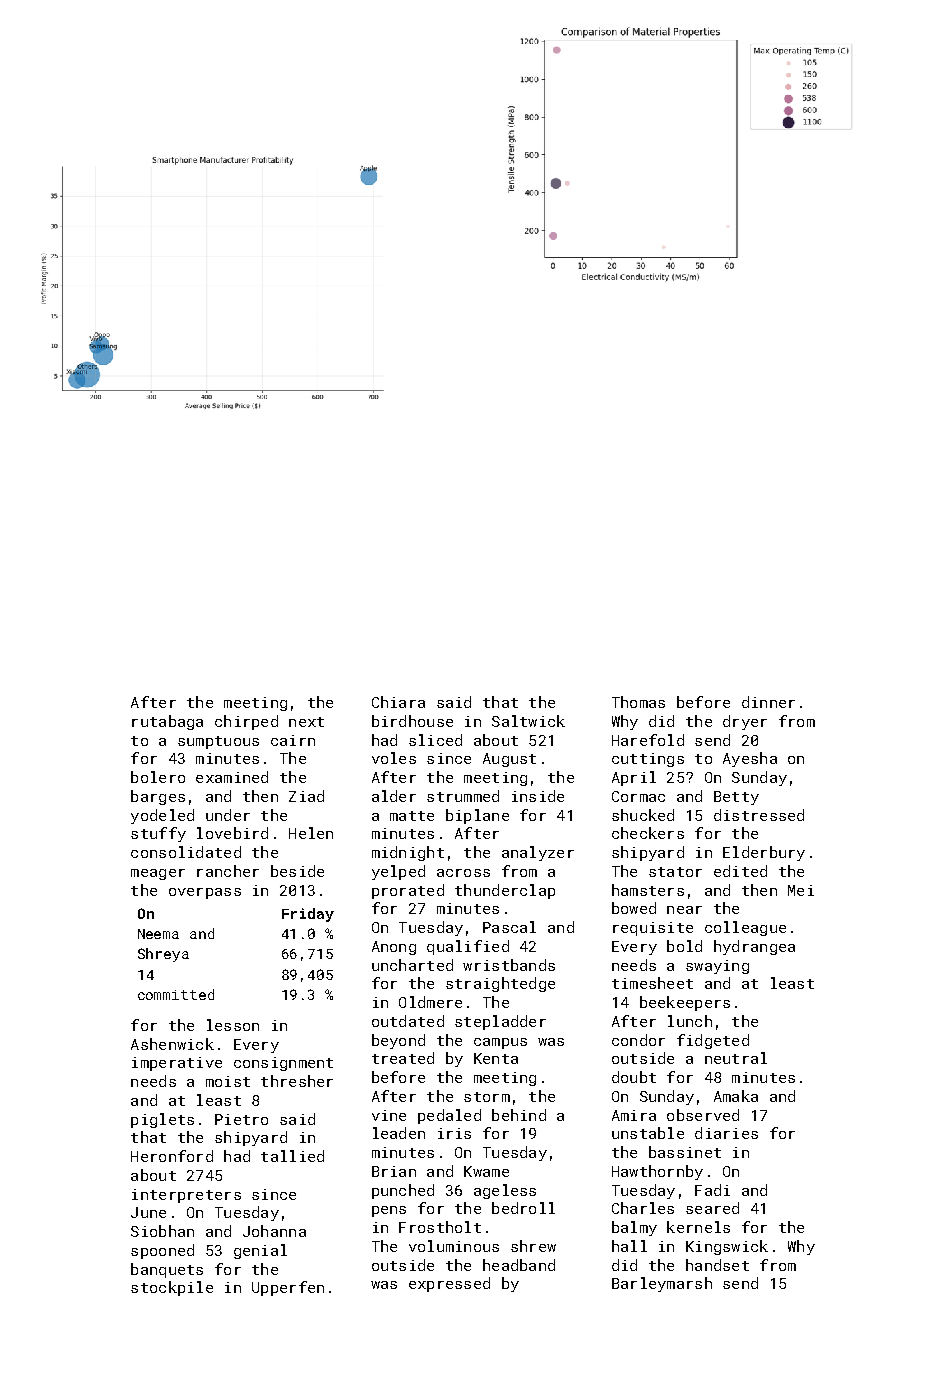 The width and height of the page is (951, 1378). I want to click on Thomas, so click(638, 702).
